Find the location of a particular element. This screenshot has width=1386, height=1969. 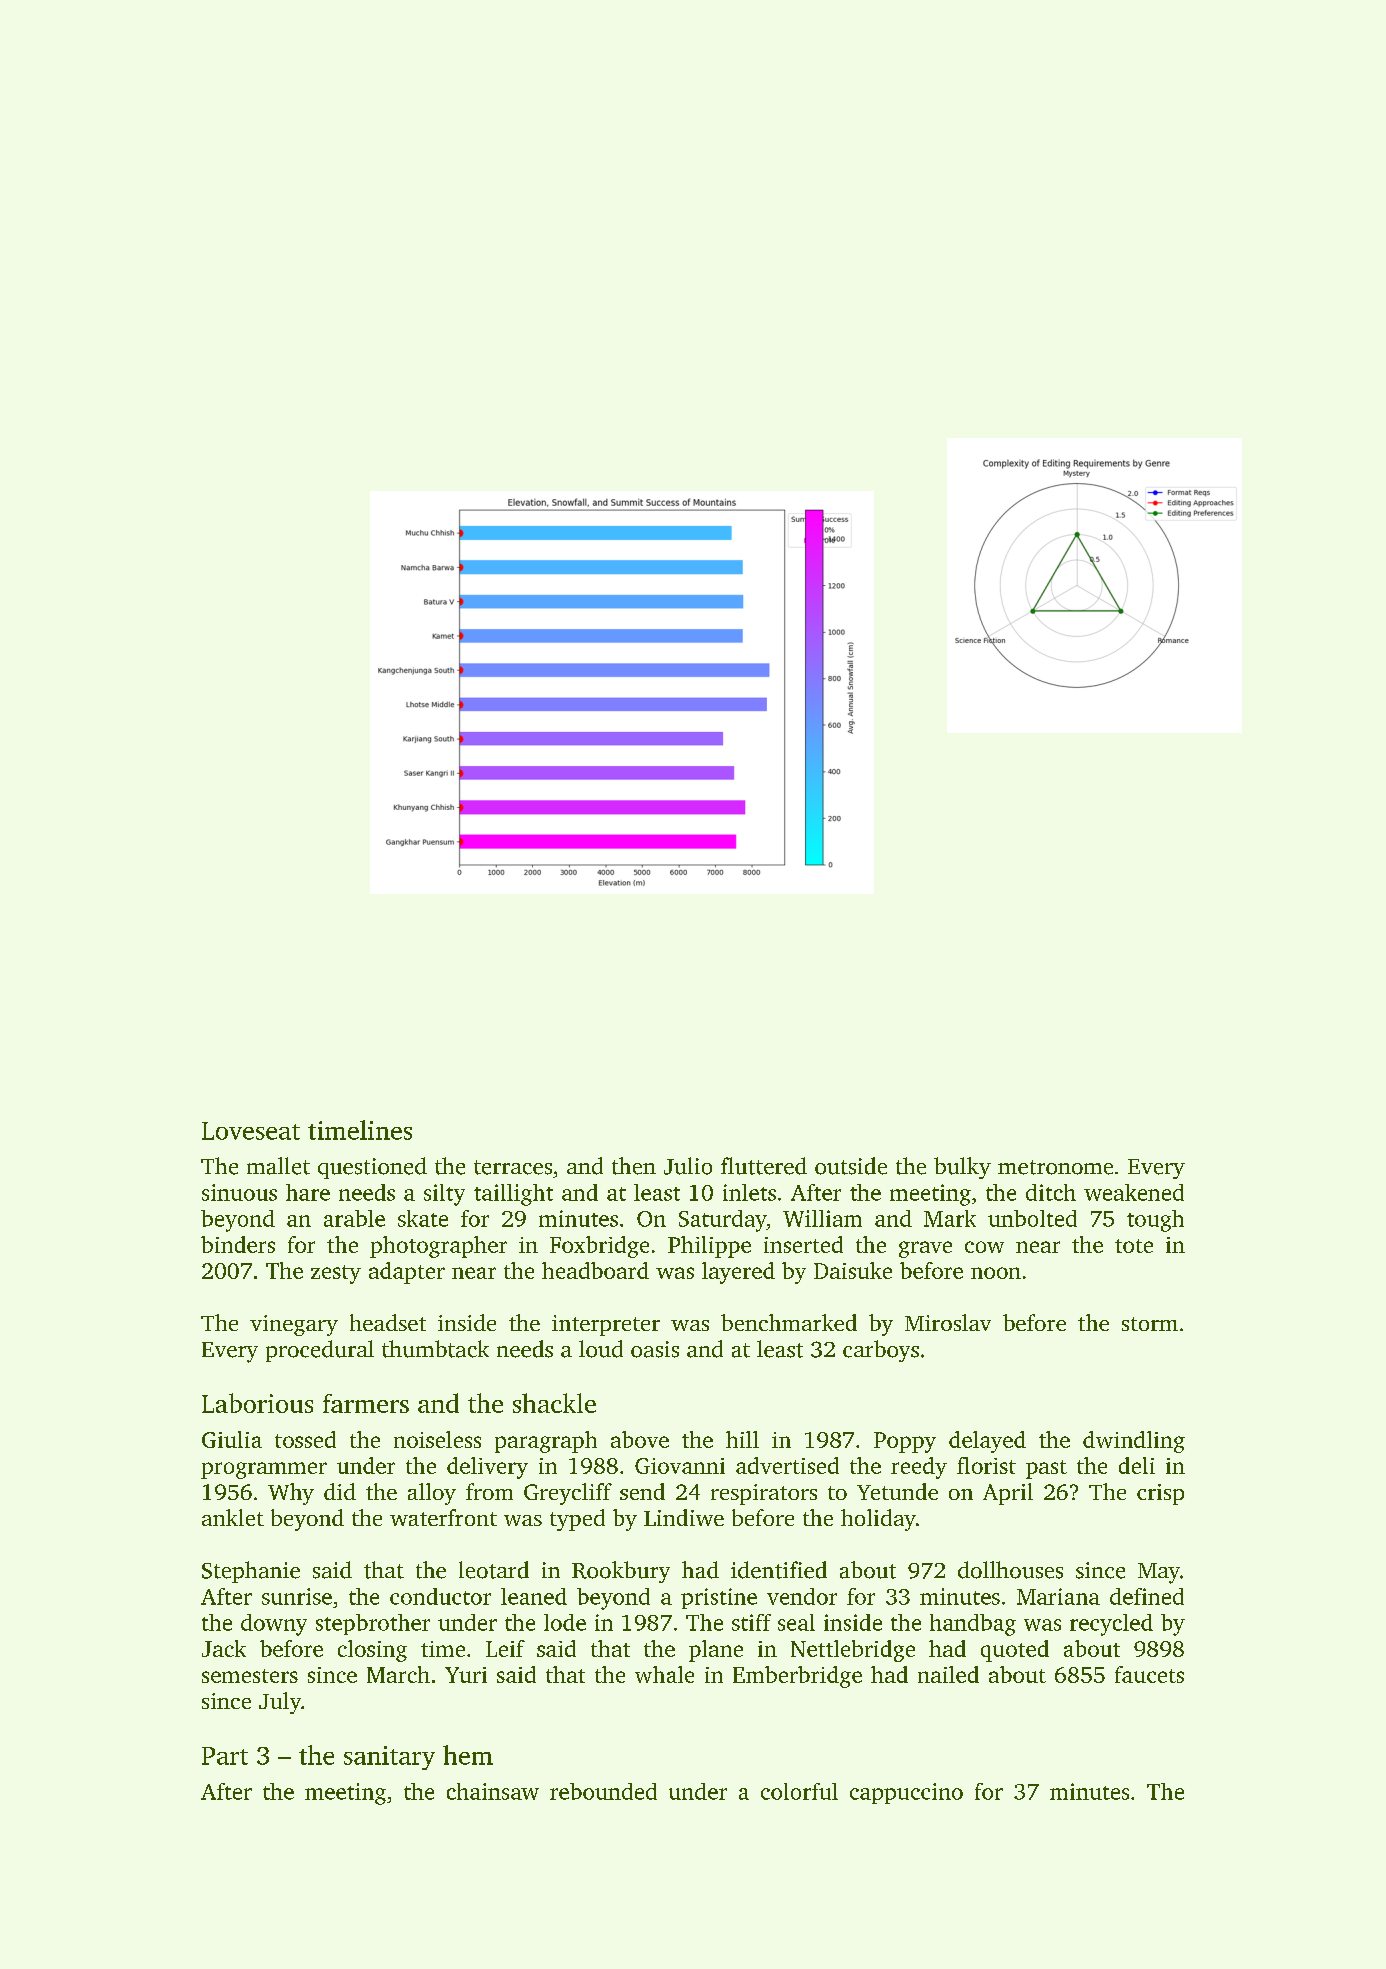

downy is located at coordinates (274, 1625).
